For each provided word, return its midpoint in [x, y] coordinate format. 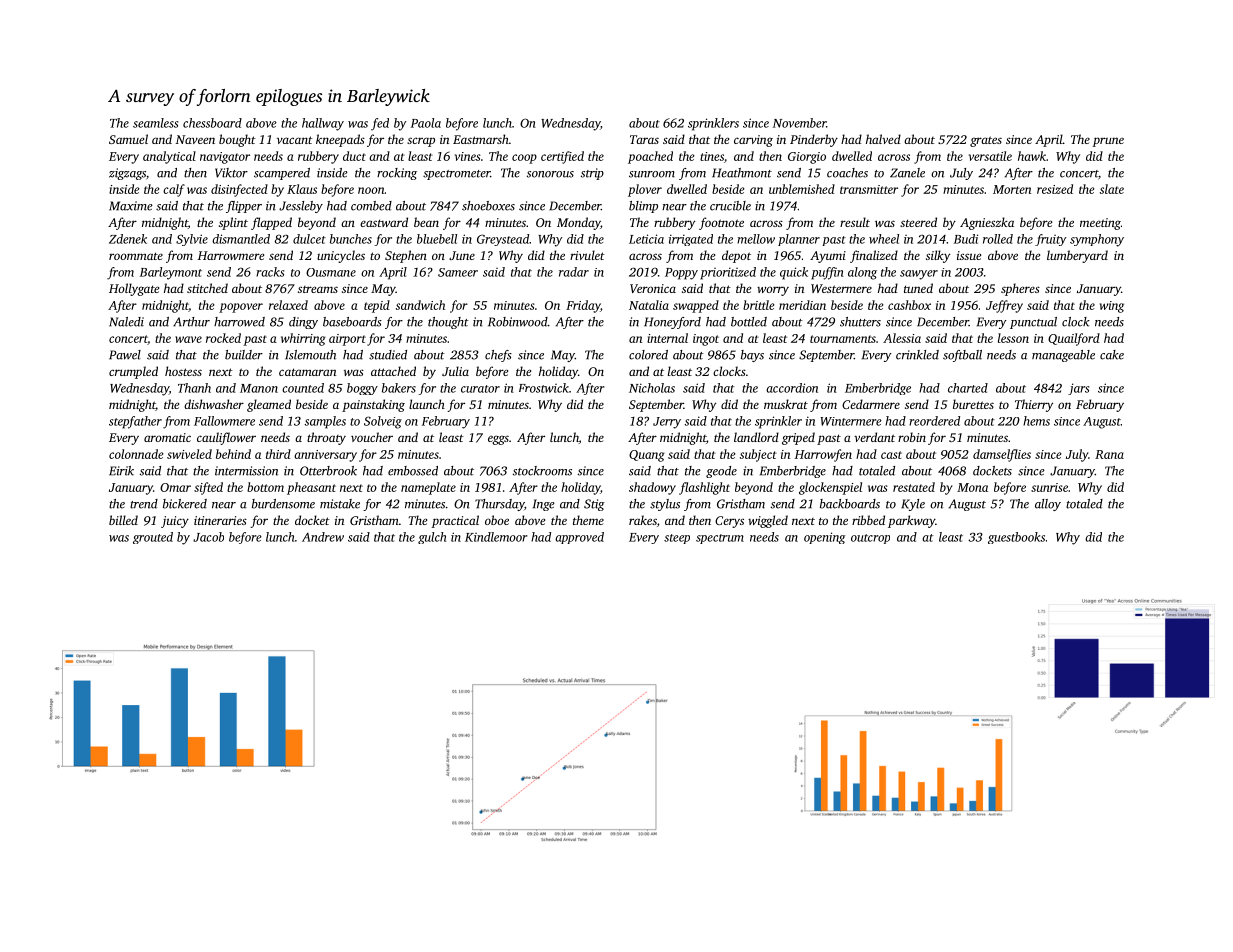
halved [883, 139]
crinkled [917, 355]
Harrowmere [231, 255]
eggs [498, 440]
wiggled [768, 521]
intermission [246, 471]
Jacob [208, 537]
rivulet [587, 255]
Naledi [126, 322]
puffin [827, 273]
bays [752, 356]
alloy [1048, 505]
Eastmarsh [481, 139]
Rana [1109, 454]
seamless [155, 123]
